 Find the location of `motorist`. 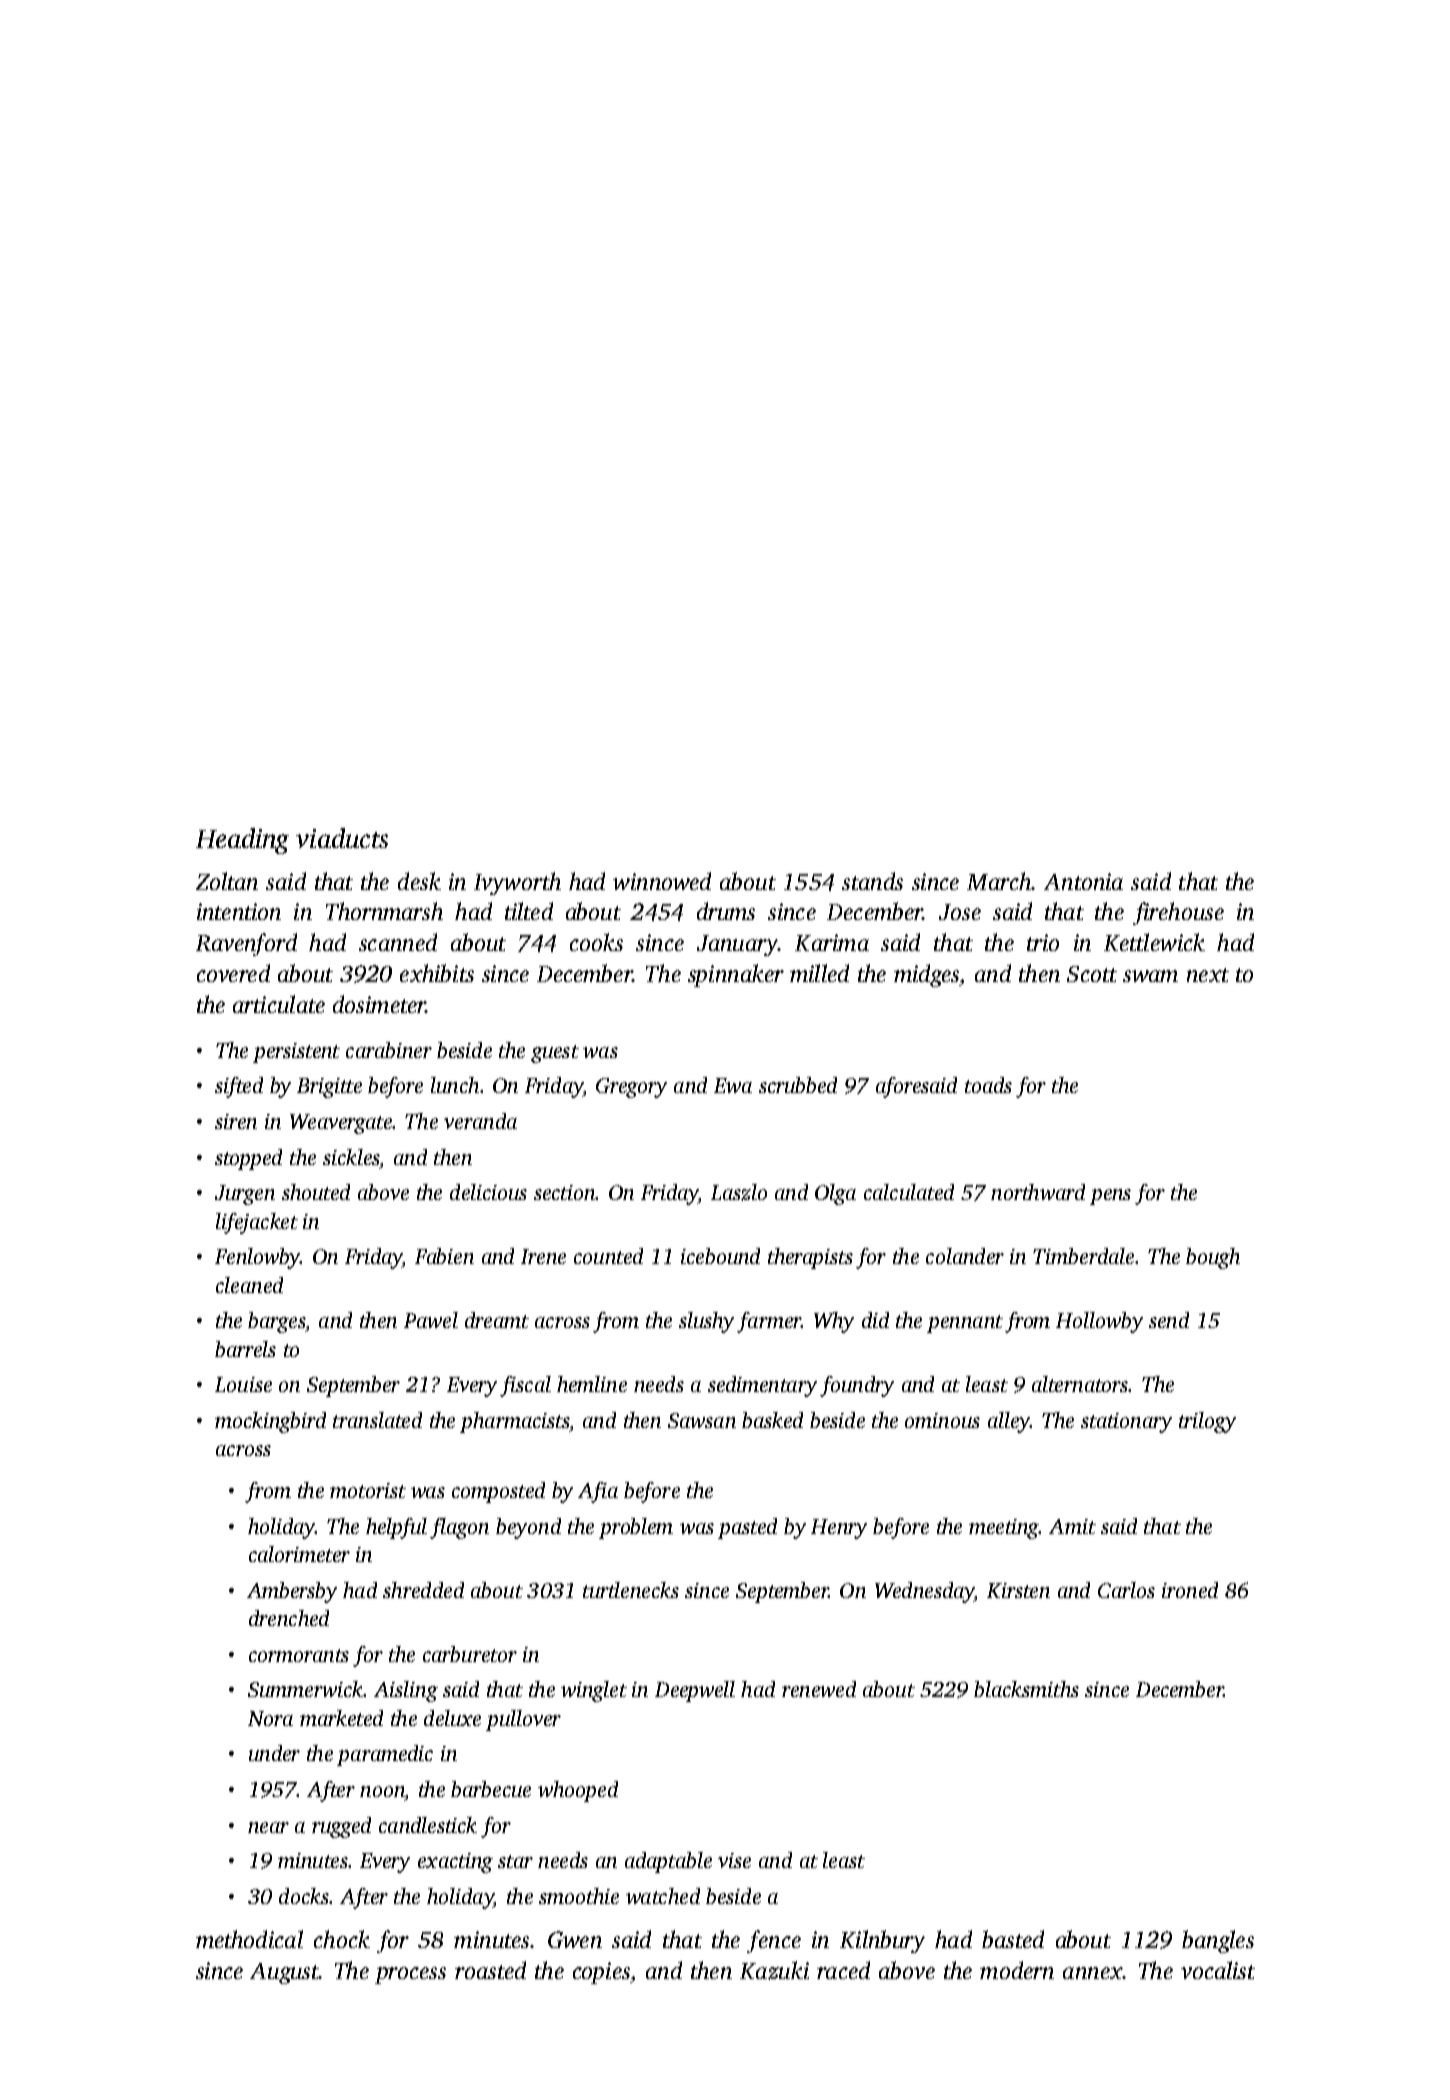

motorist is located at coordinates (368, 1490).
